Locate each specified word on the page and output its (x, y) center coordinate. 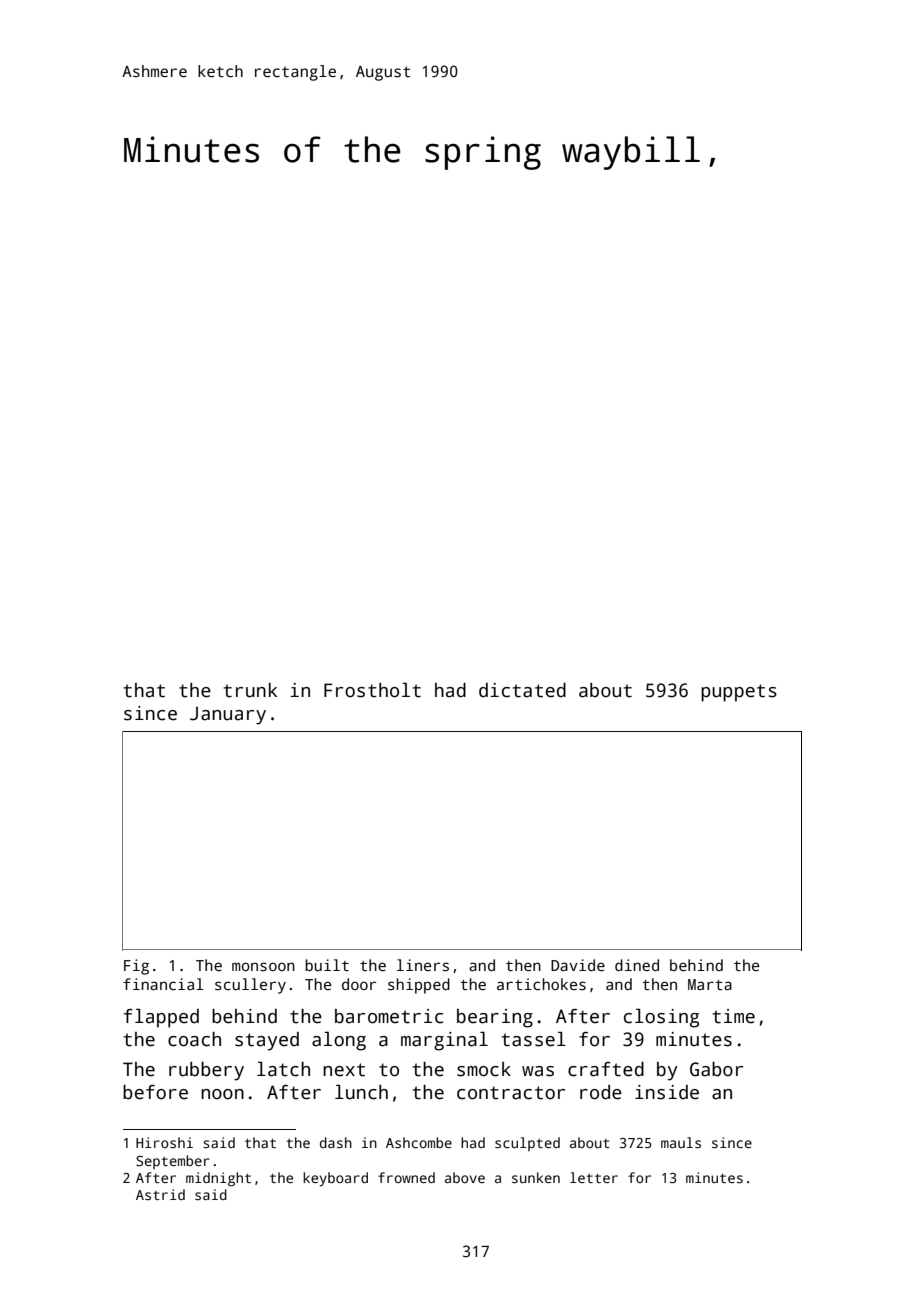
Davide (578, 965)
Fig (136, 967)
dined (637, 965)
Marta (710, 984)
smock (484, 1069)
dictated (522, 690)
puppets (739, 693)
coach (194, 1039)
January (228, 715)
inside (667, 1092)
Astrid (160, 1194)
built (327, 965)
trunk (250, 690)
